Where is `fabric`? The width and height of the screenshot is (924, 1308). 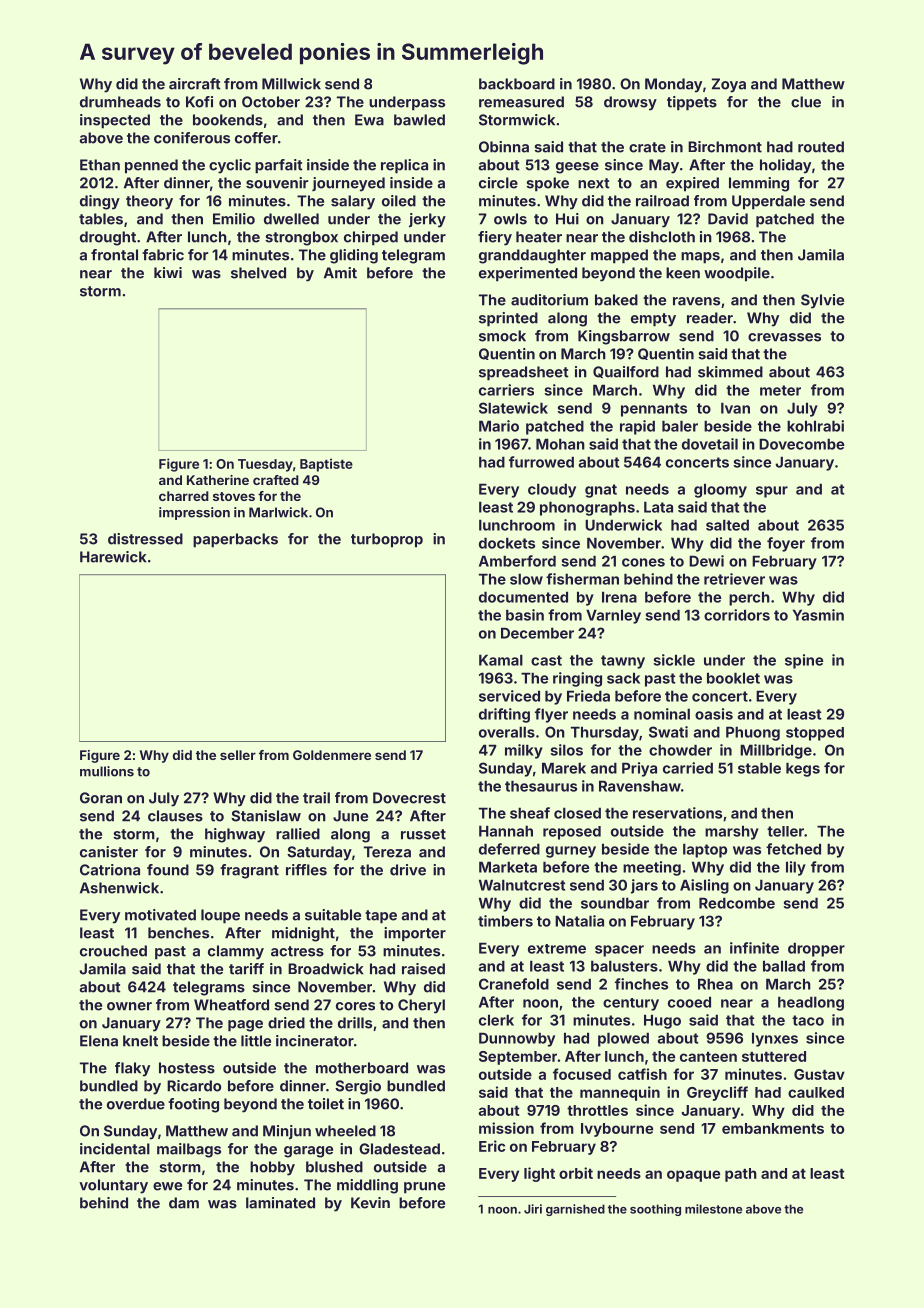
fabric is located at coordinates (163, 255).
